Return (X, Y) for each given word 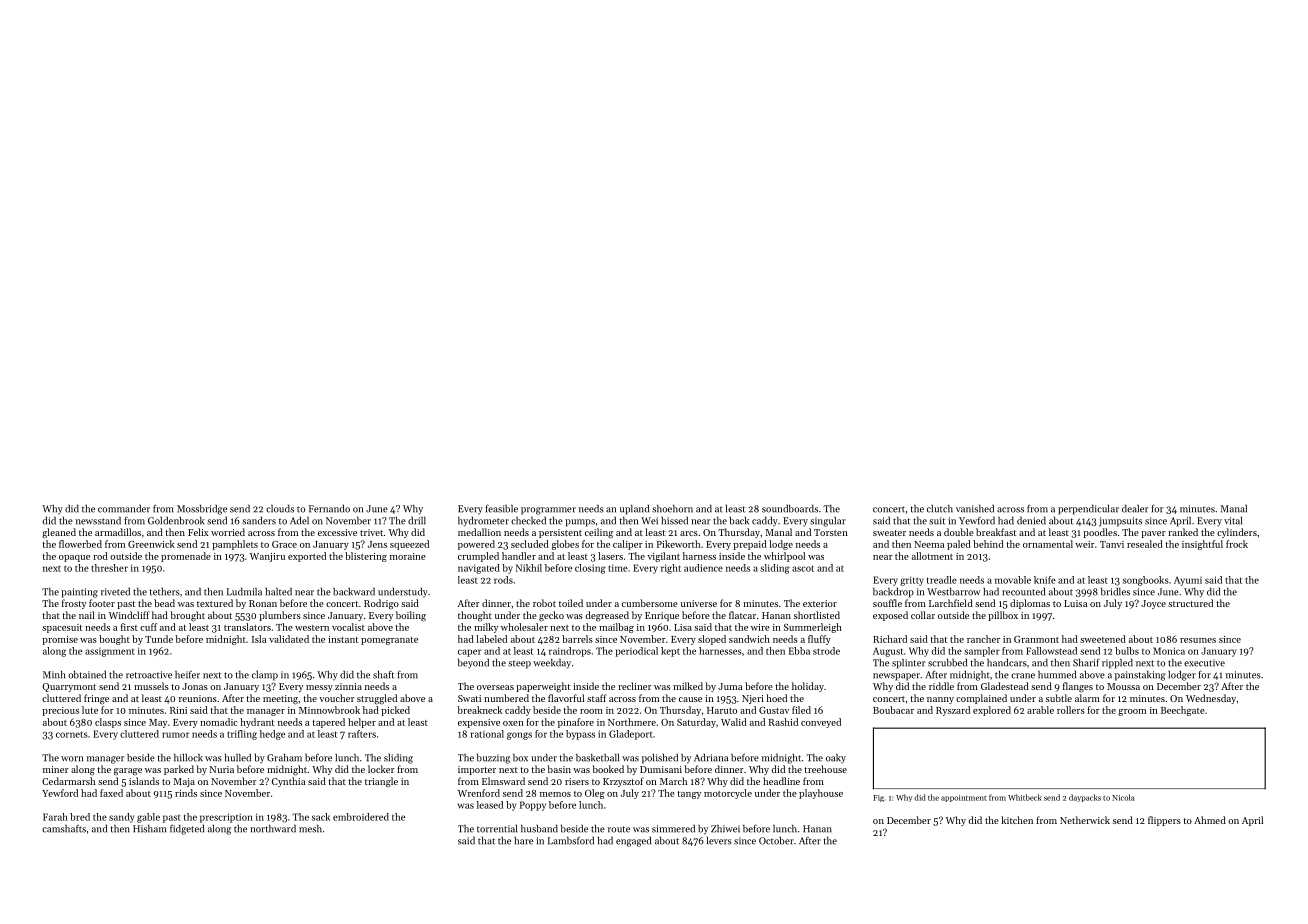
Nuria (222, 769)
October (776, 841)
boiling (411, 616)
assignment (110, 652)
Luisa (1075, 603)
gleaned (59, 533)
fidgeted (187, 829)
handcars (1007, 662)
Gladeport (631, 735)
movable (1013, 580)
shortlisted (817, 615)
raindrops (570, 652)
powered (476, 545)
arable (1040, 710)
